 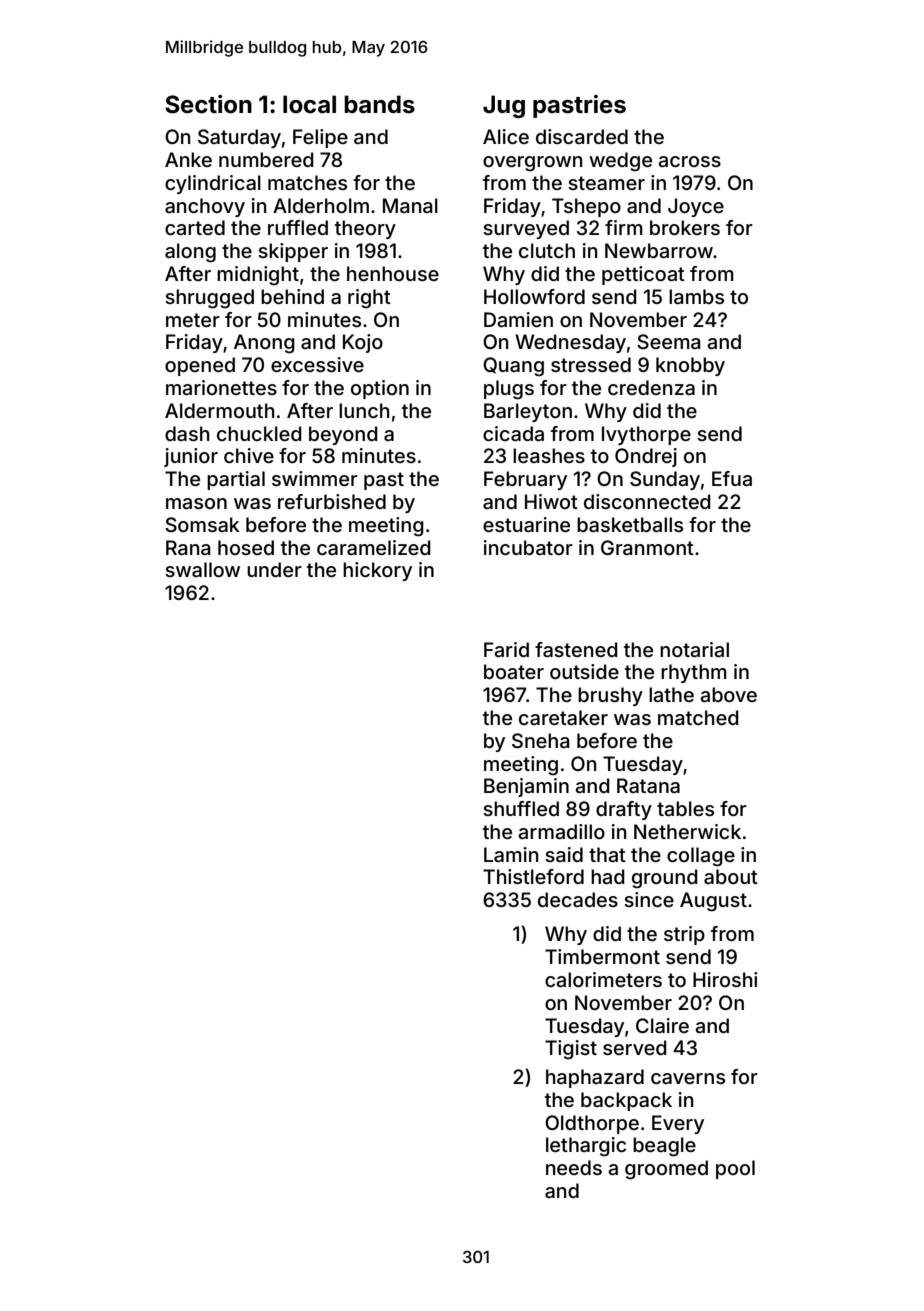 I want to click on incubator, so click(x=528, y=547).
